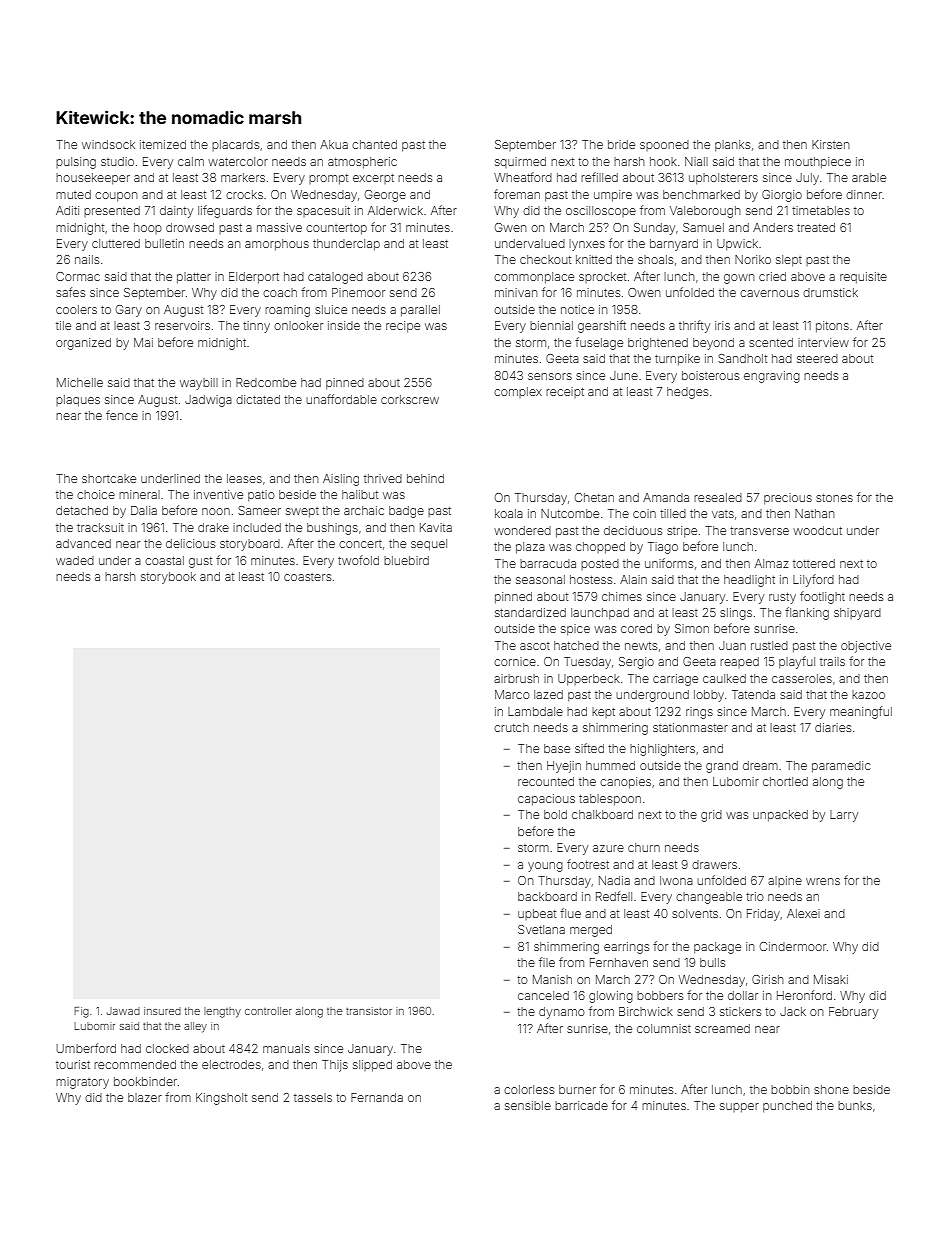  What do you see at coordinates (769, 293) in the page?
I see `cavernous` at bounding box center [769, 293].
